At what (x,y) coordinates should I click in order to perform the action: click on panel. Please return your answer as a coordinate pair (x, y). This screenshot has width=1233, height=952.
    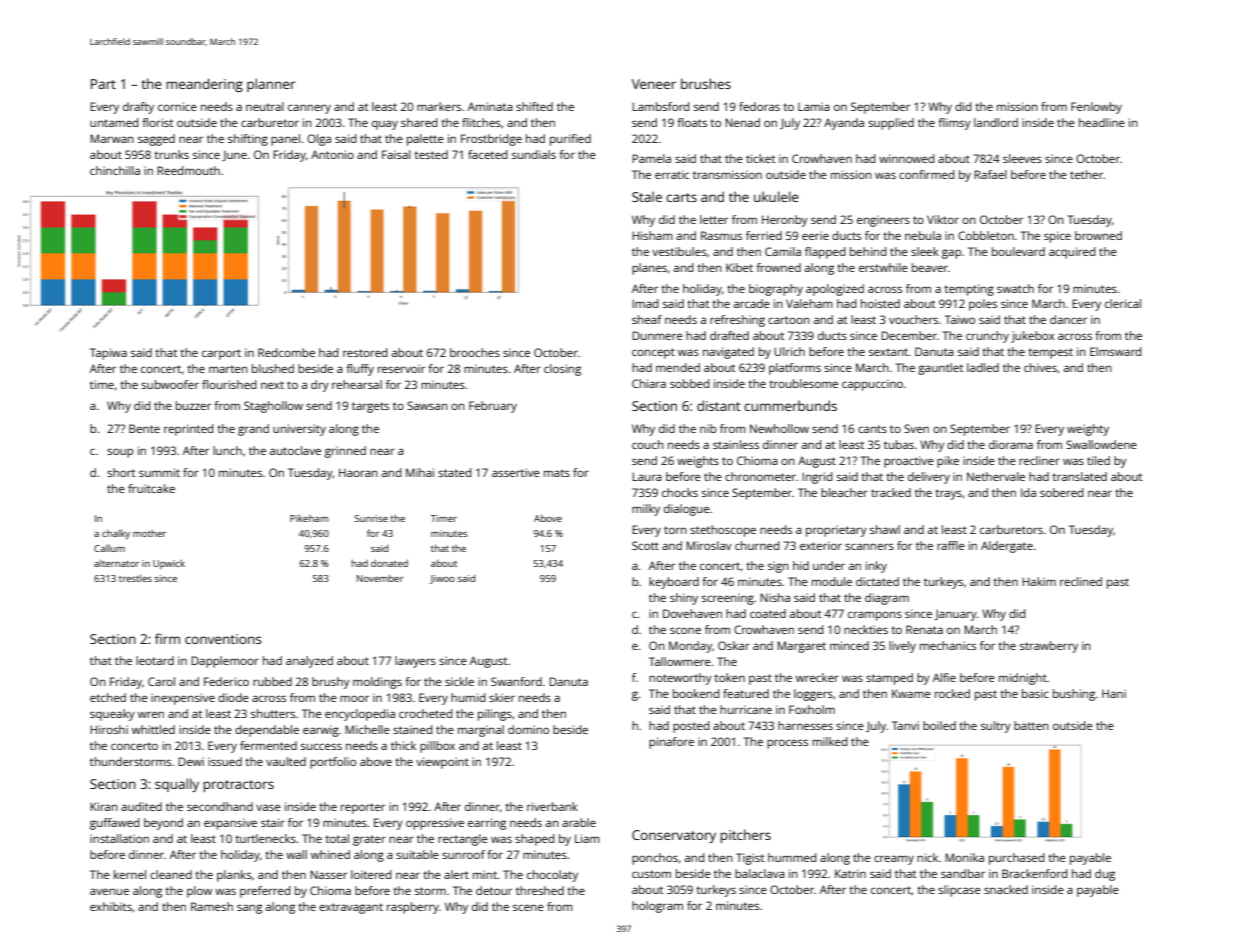
    Looking at the image, I should click on (285, 140).
